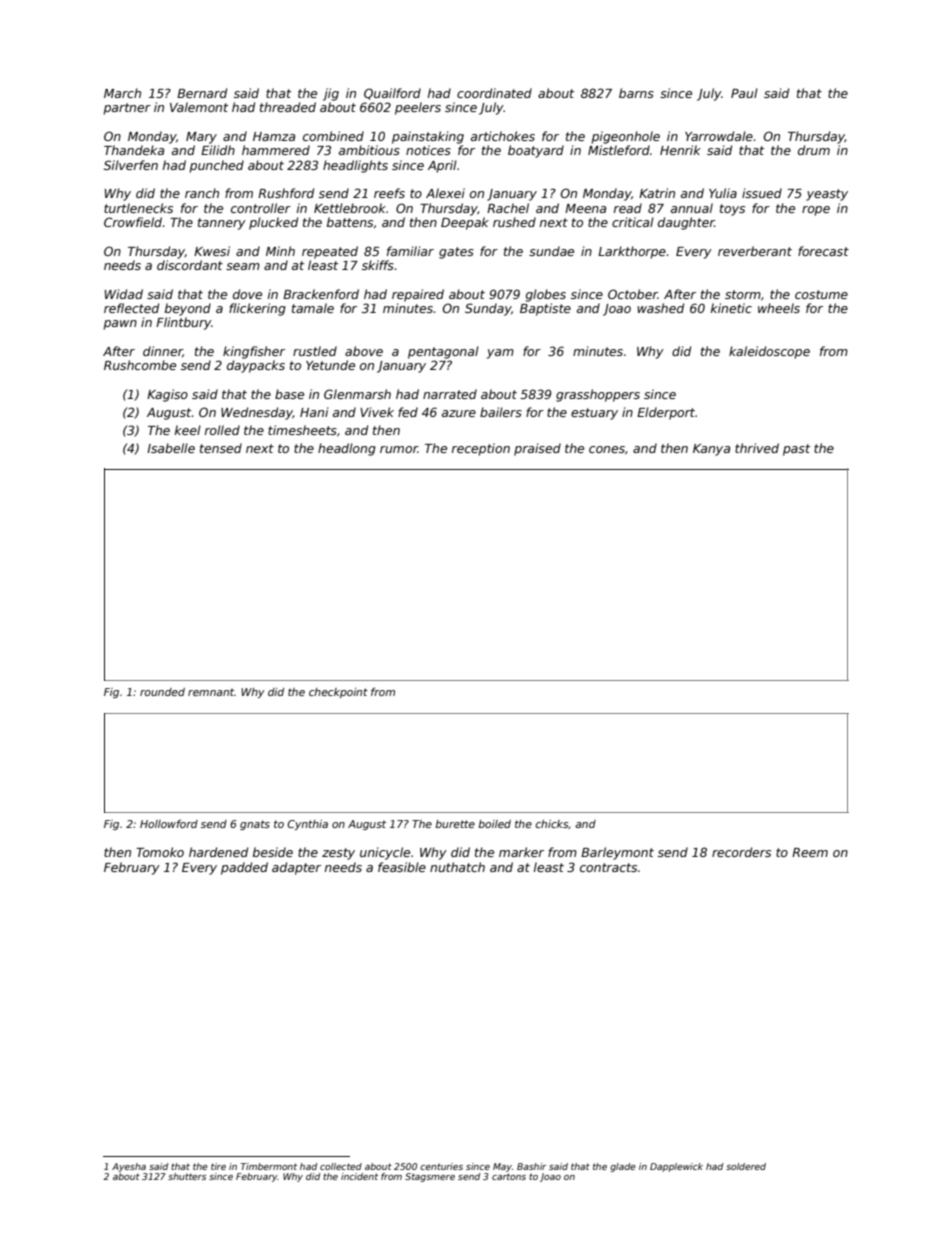 This screenshot has height=1233, width=952. What do you see at coordinates (552, 824) in the screenshot?
I see `chicks` at bounding box center [552, 824].
